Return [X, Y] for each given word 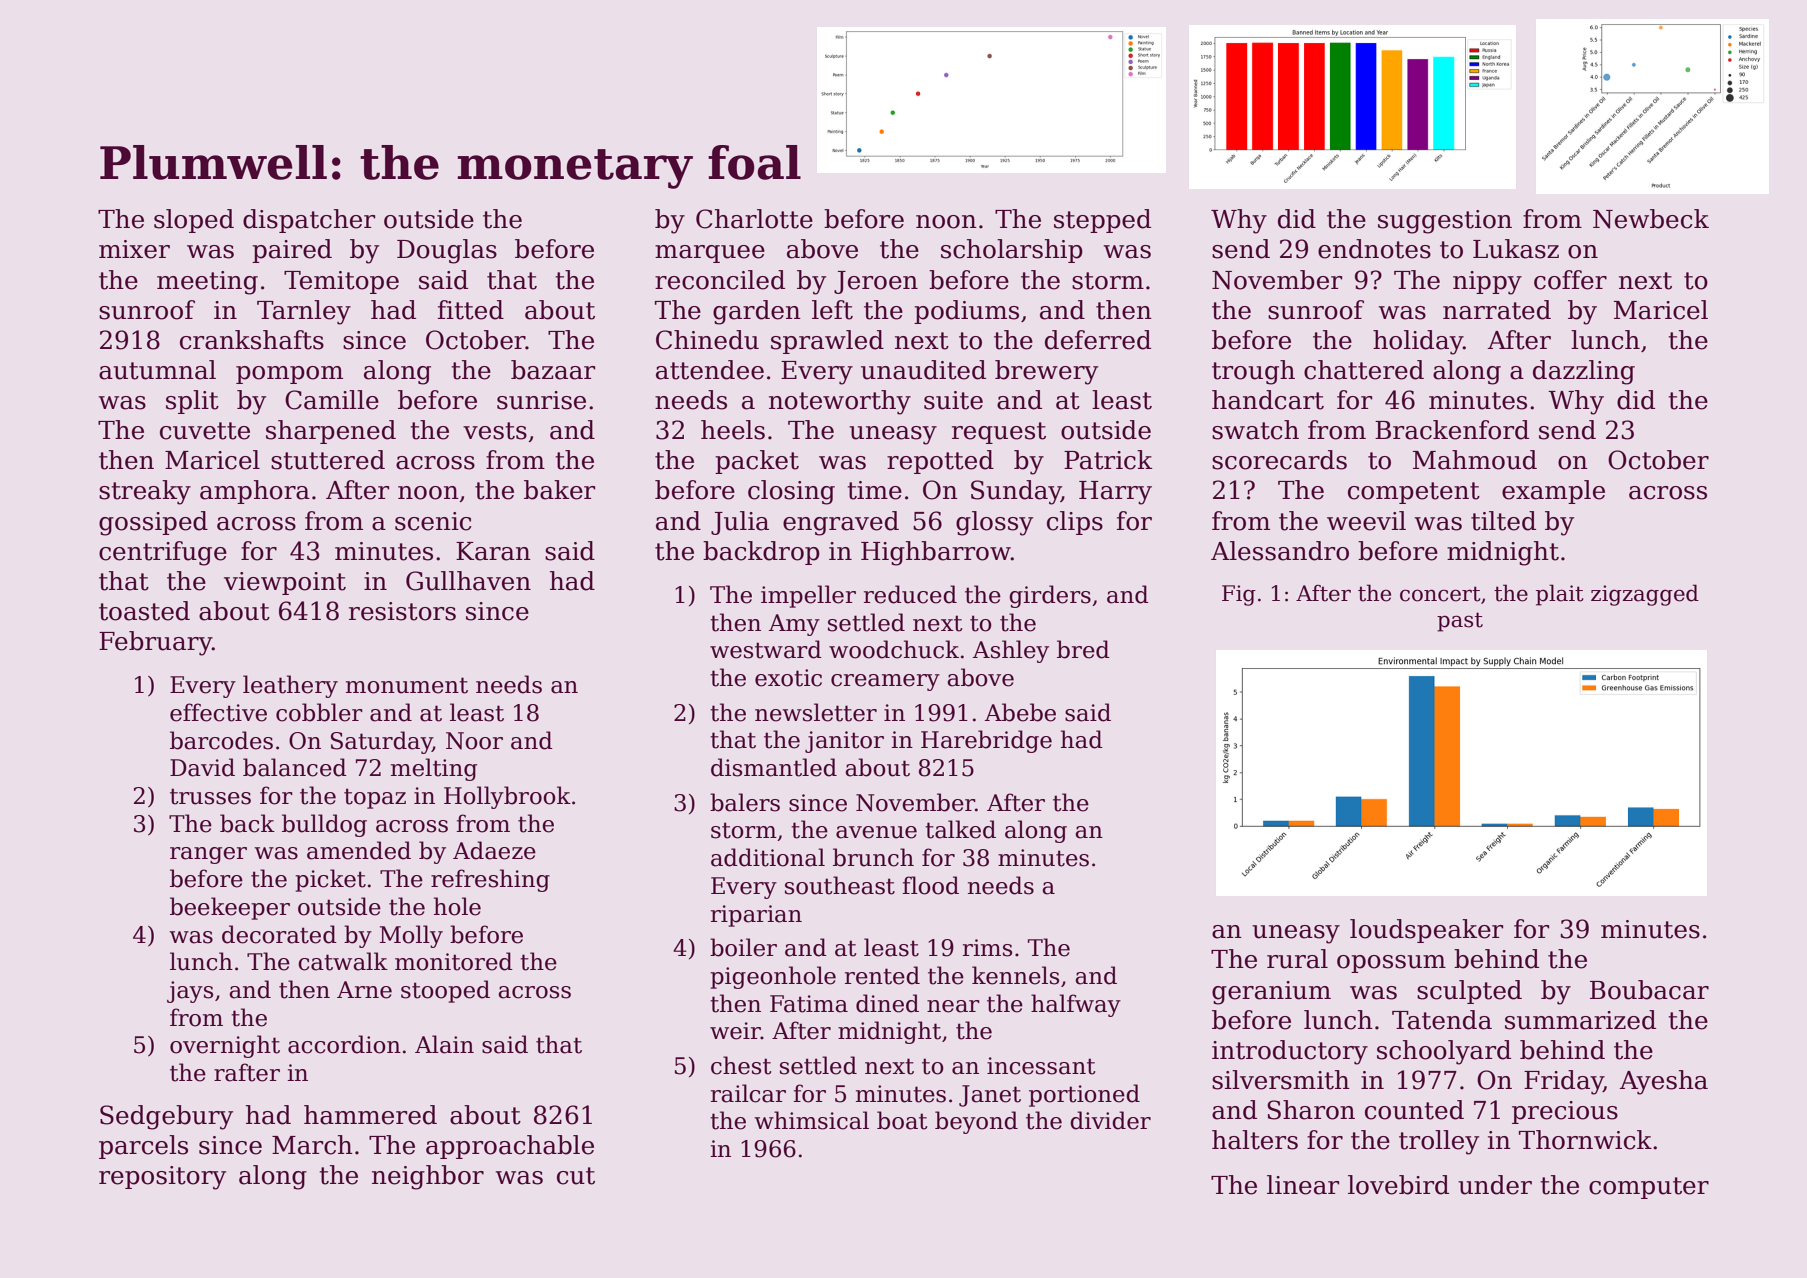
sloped [194, 221]
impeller [808, 596]
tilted [1503, 521]
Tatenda [1442, 1020]
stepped [1102, 221]
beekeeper [230, 908]
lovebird [1398, 1185]
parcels [143, 1147]
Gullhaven [468, 581]
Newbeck [1651, 219]
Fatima [809, 1004]
